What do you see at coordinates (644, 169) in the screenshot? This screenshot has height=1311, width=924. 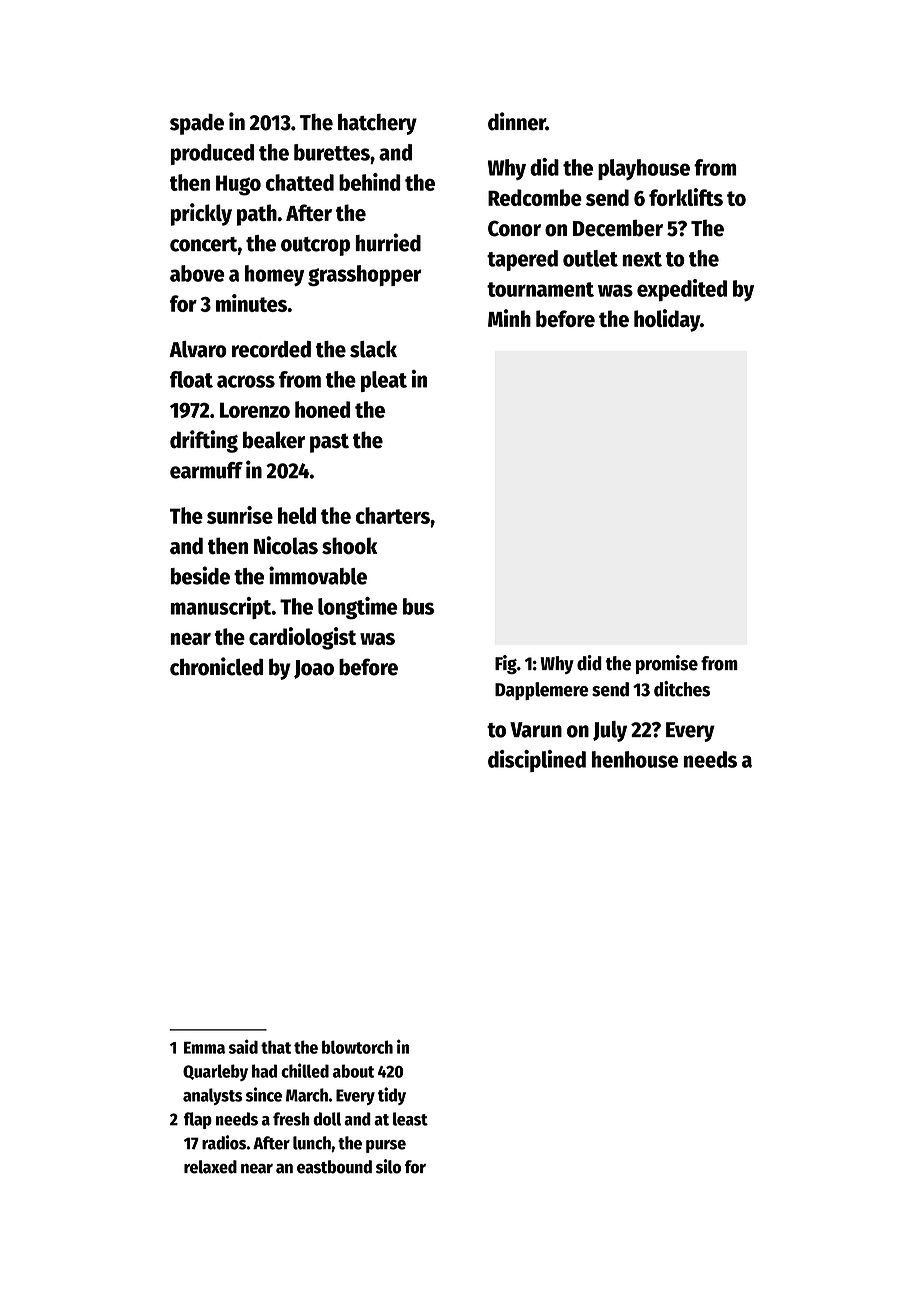 I see `playhouse` at bounding box center [644, 169].
